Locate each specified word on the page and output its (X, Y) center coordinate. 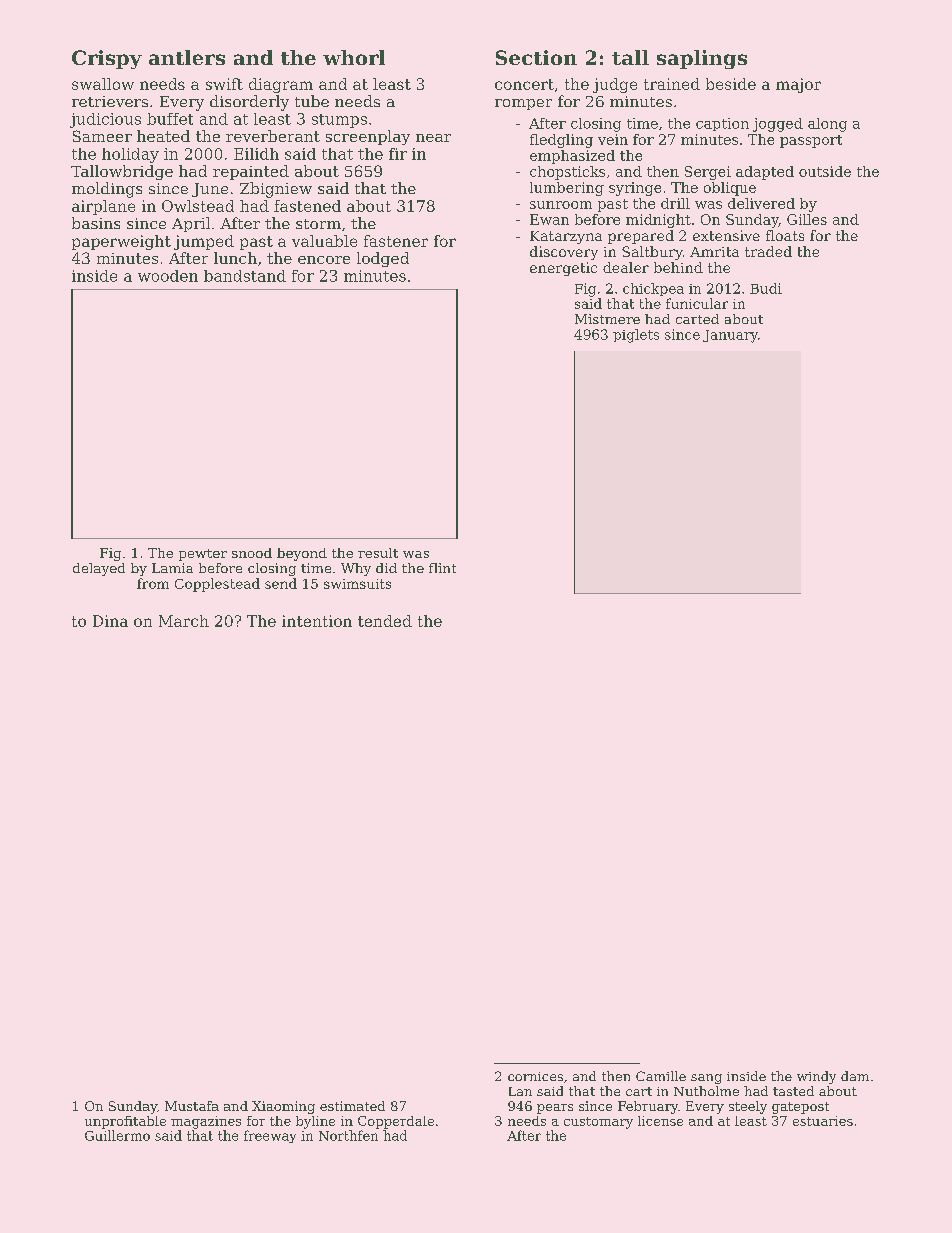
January (730, 336)
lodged (383, 259)
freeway (270, 1136)
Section (536, 57)
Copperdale (396, 1122)
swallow (103, 84)
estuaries (823, 1121)
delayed (99, 569)
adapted (765, 173)
